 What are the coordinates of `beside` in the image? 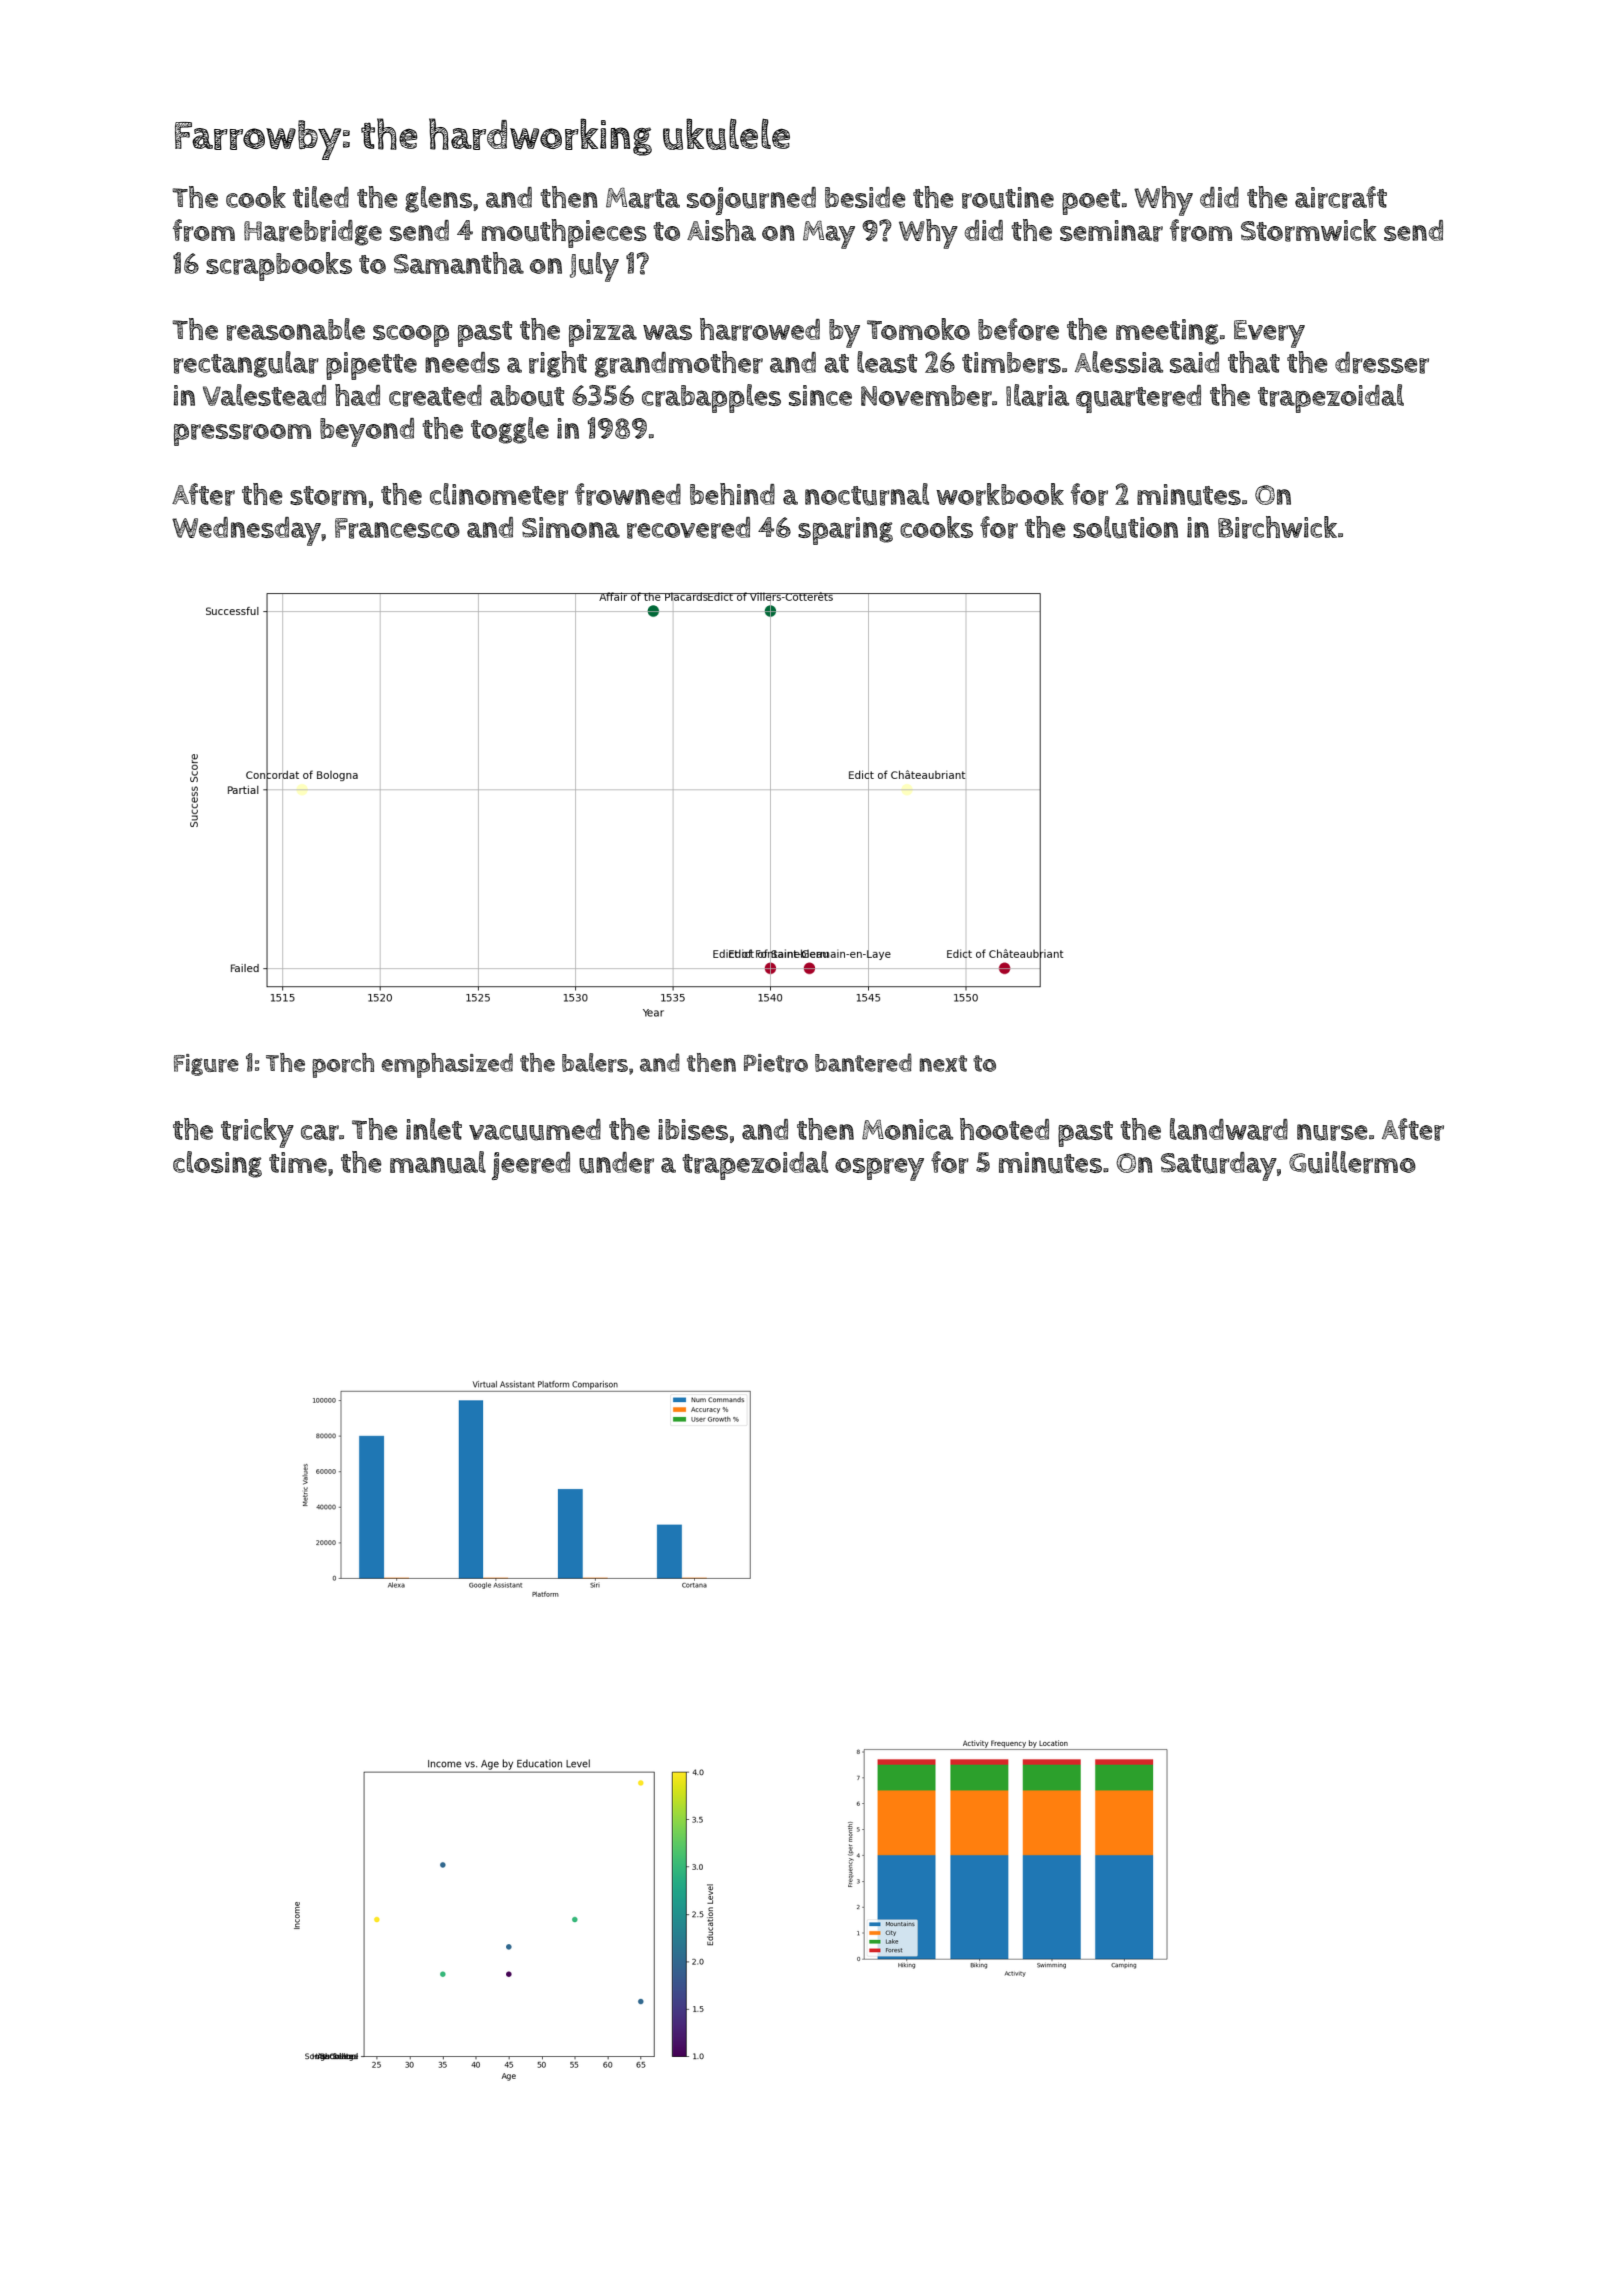 It's located at (865, 197).
